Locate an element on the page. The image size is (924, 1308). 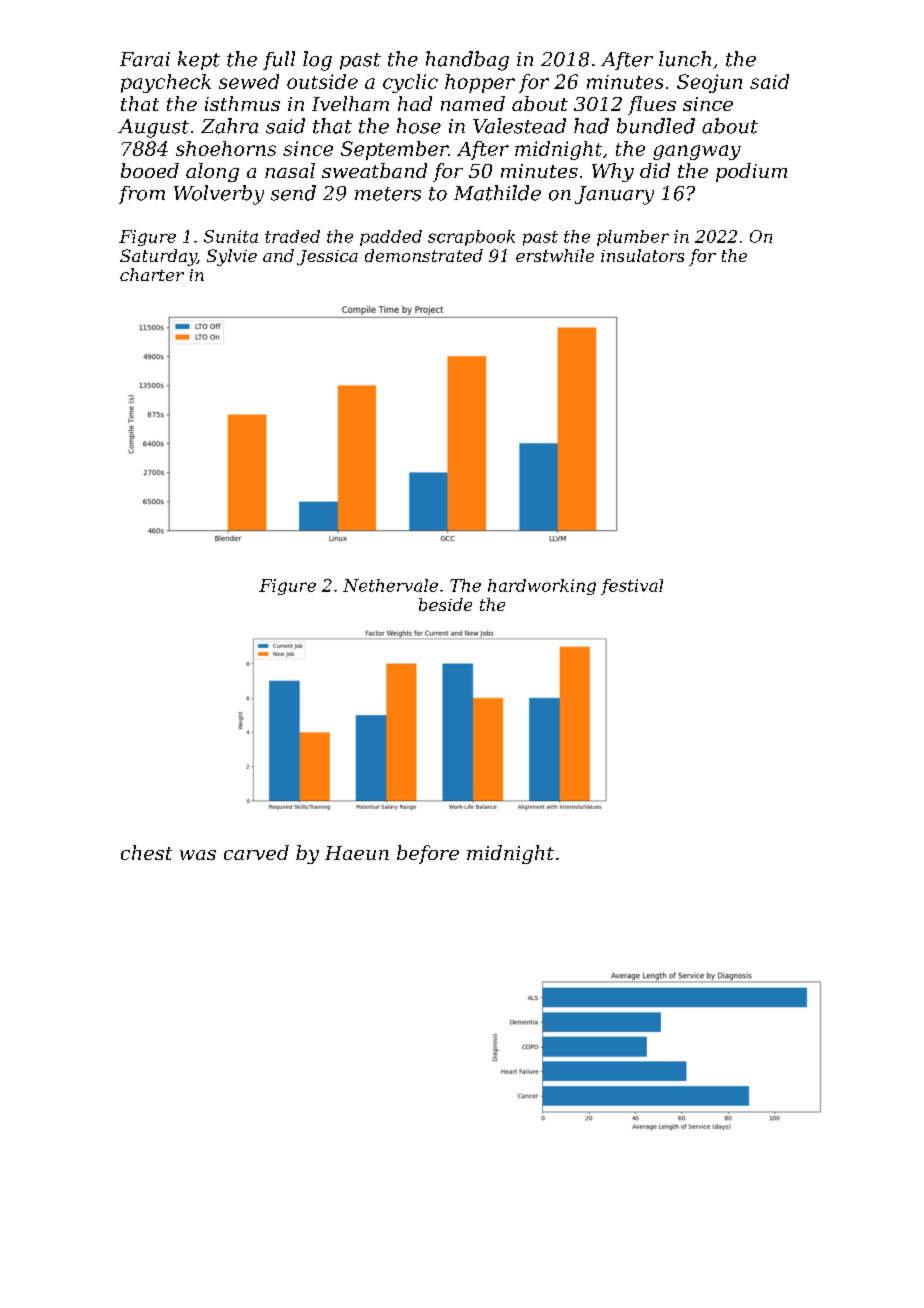
paycheck is located at coordinates (166, 83).
